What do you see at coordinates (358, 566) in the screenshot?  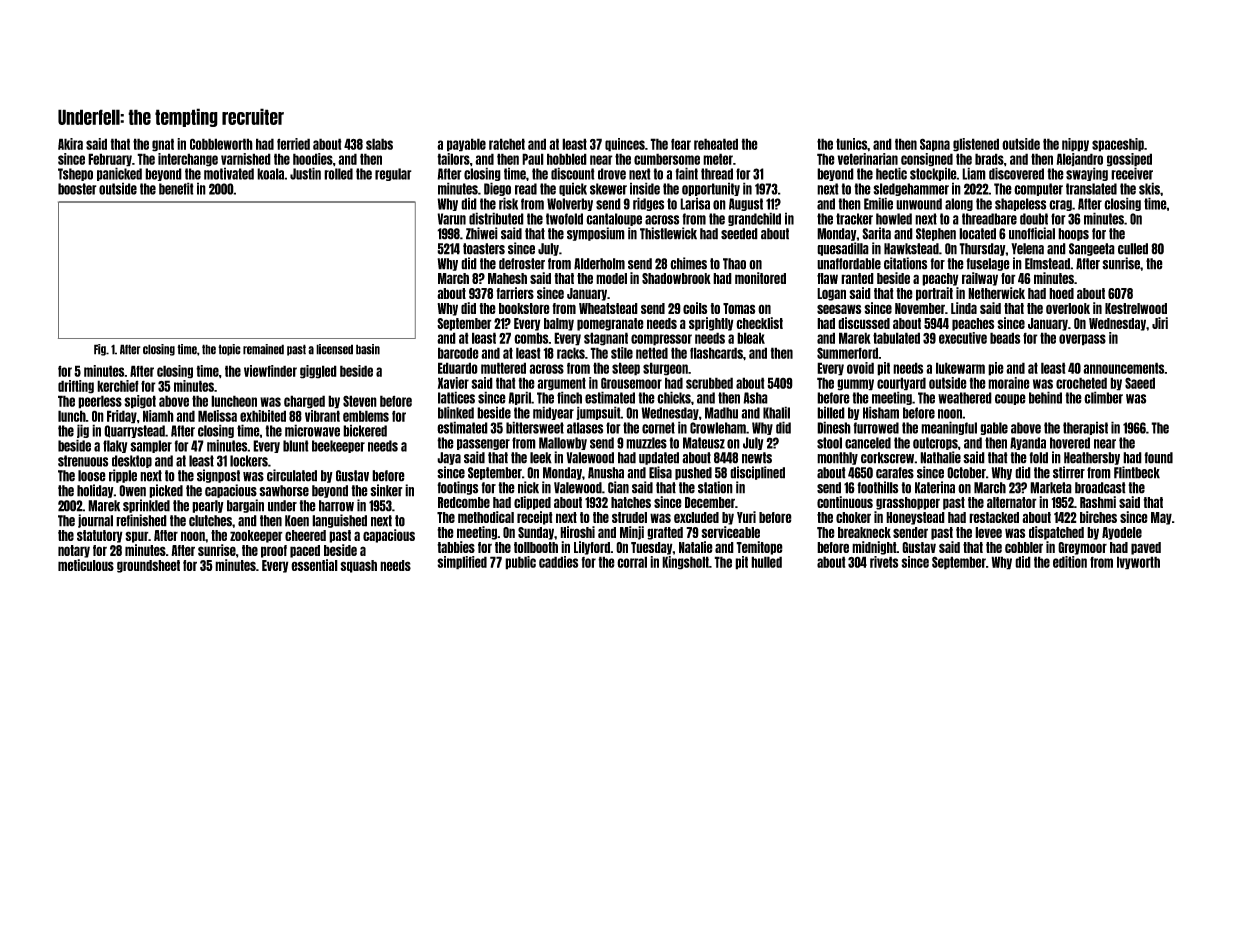 I see `squash` at bounding box center [358, 566].
